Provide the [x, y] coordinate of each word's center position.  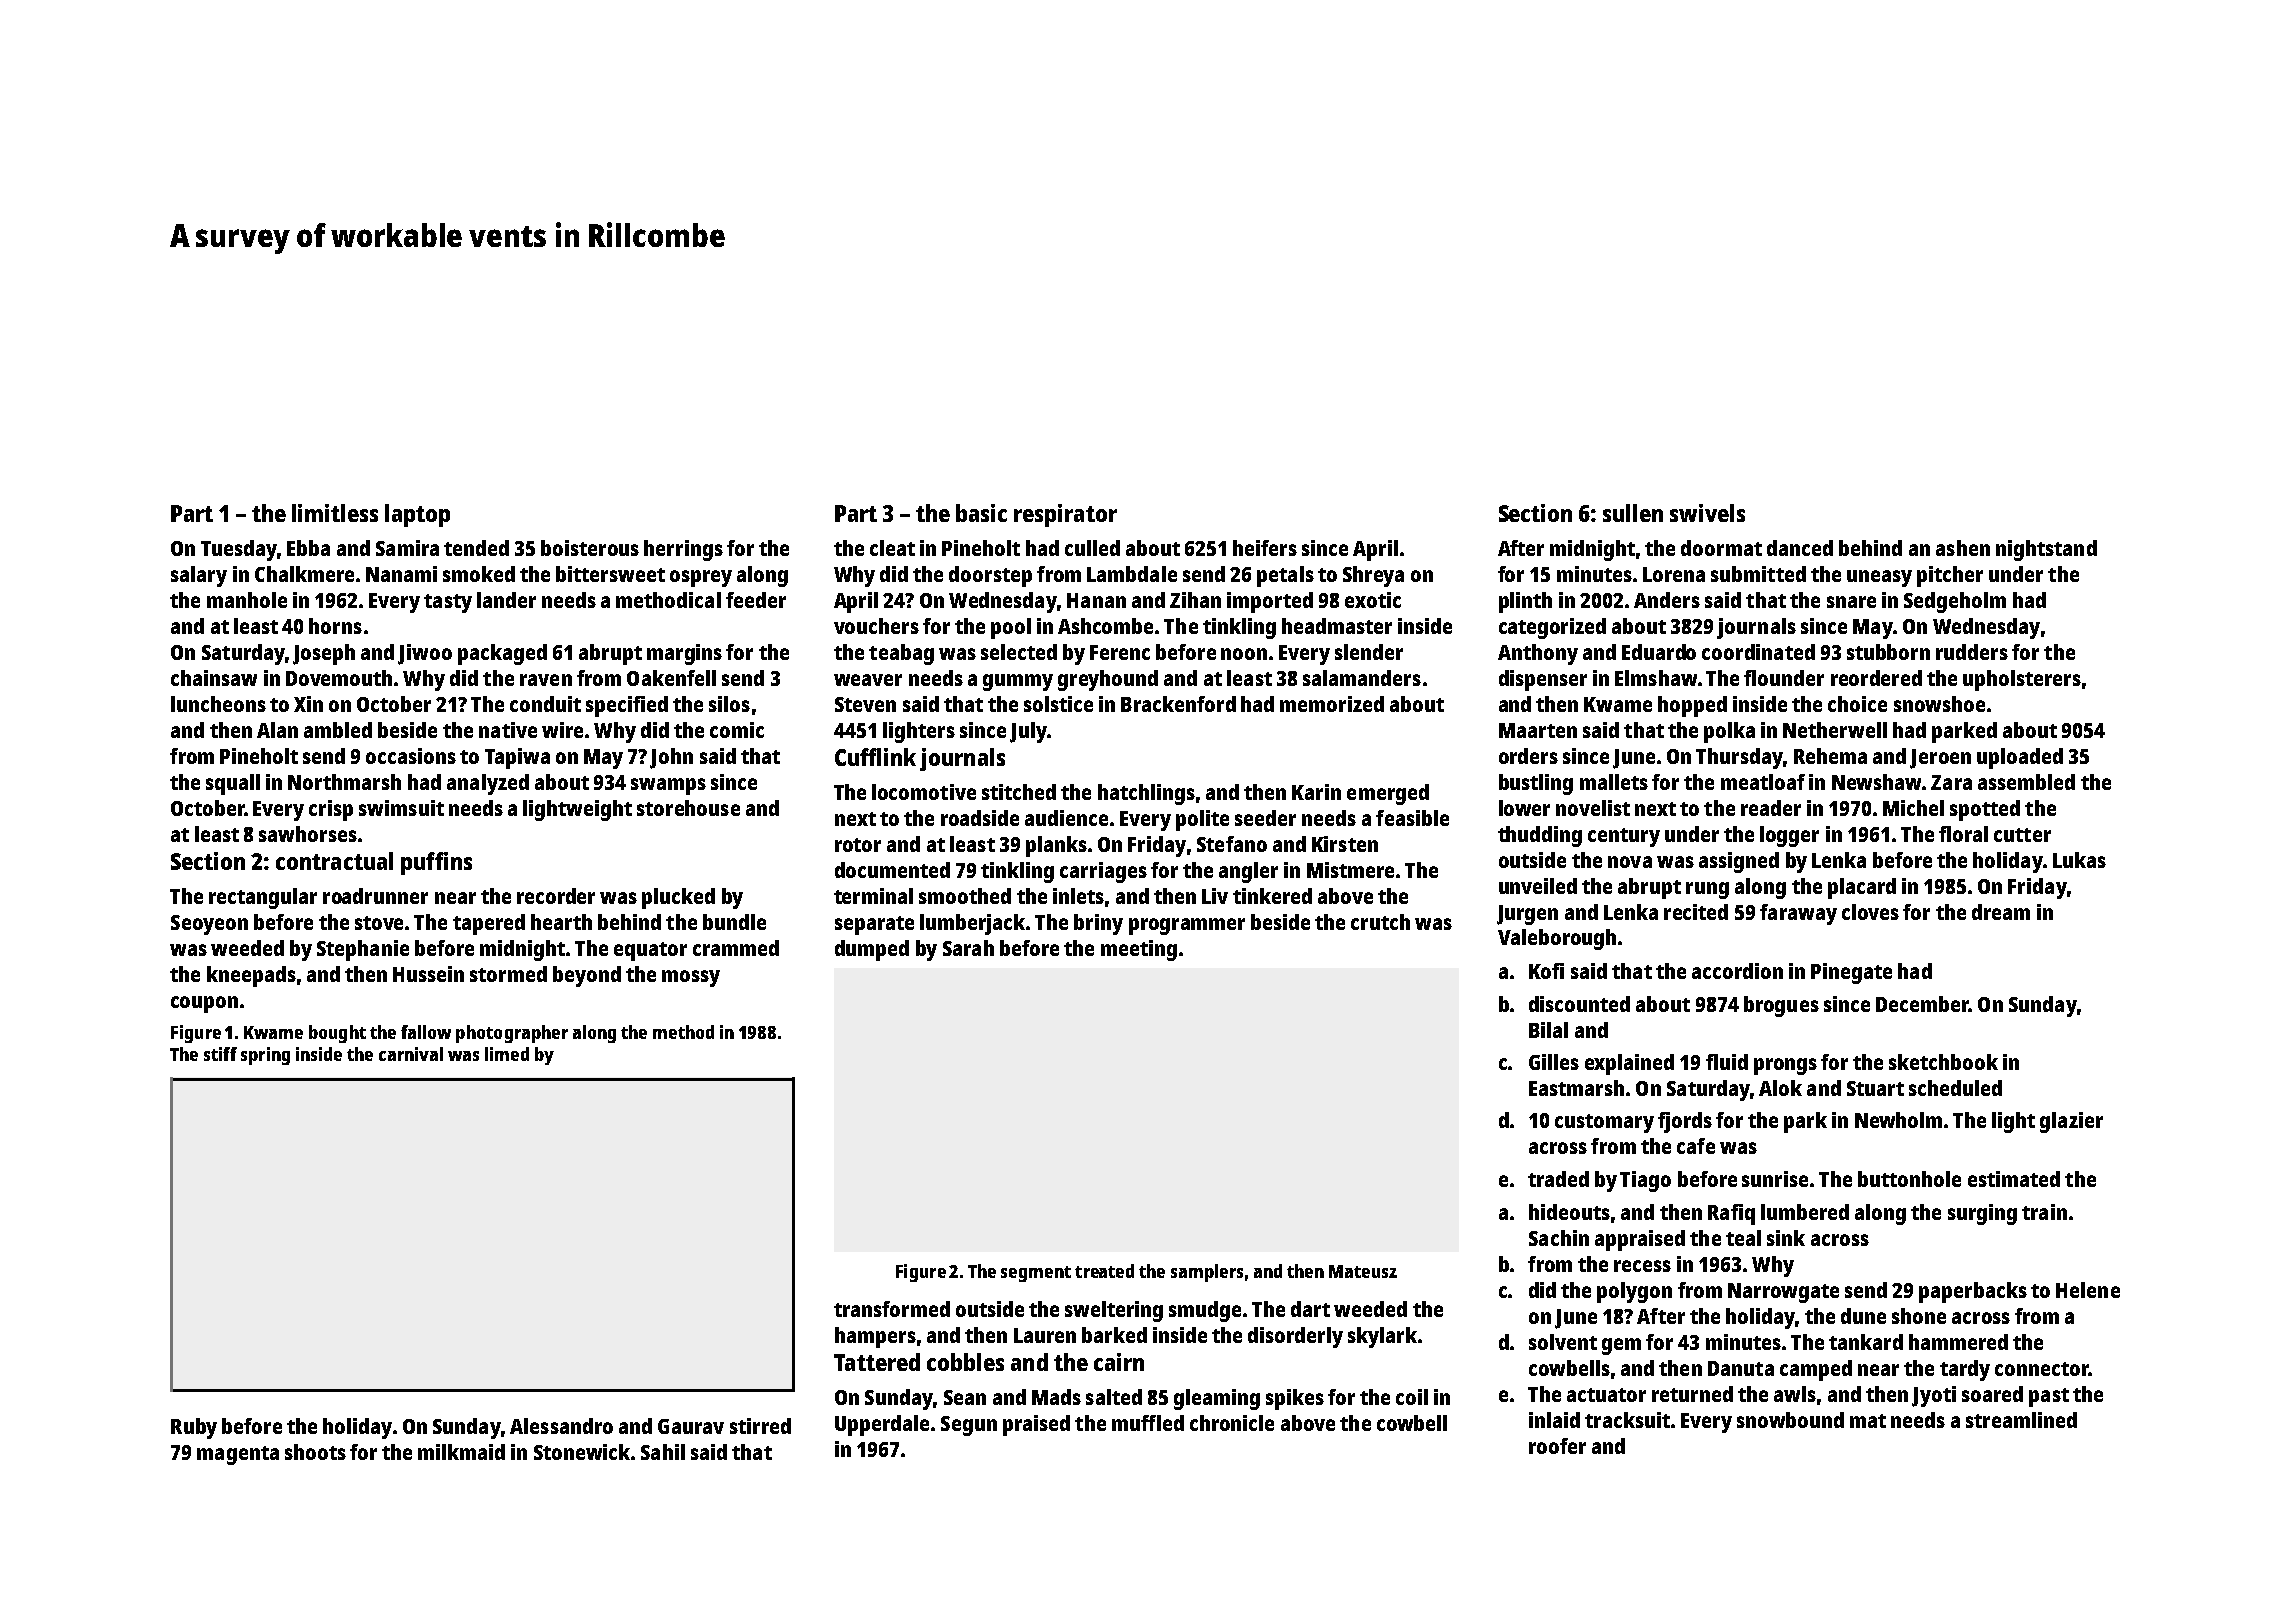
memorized [1332, 704]
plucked [678, 898]
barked [1114, 1335]
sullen [1633, 513]
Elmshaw [1656, 678]
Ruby [194, 1428]
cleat [892, 548]
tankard [1866, 1342]
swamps [668, 786]
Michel [1913, 808]
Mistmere [1350, 870]
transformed [892, 1309]
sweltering [1114, 1311]
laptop [417, 515]
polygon [1634, 1292]
